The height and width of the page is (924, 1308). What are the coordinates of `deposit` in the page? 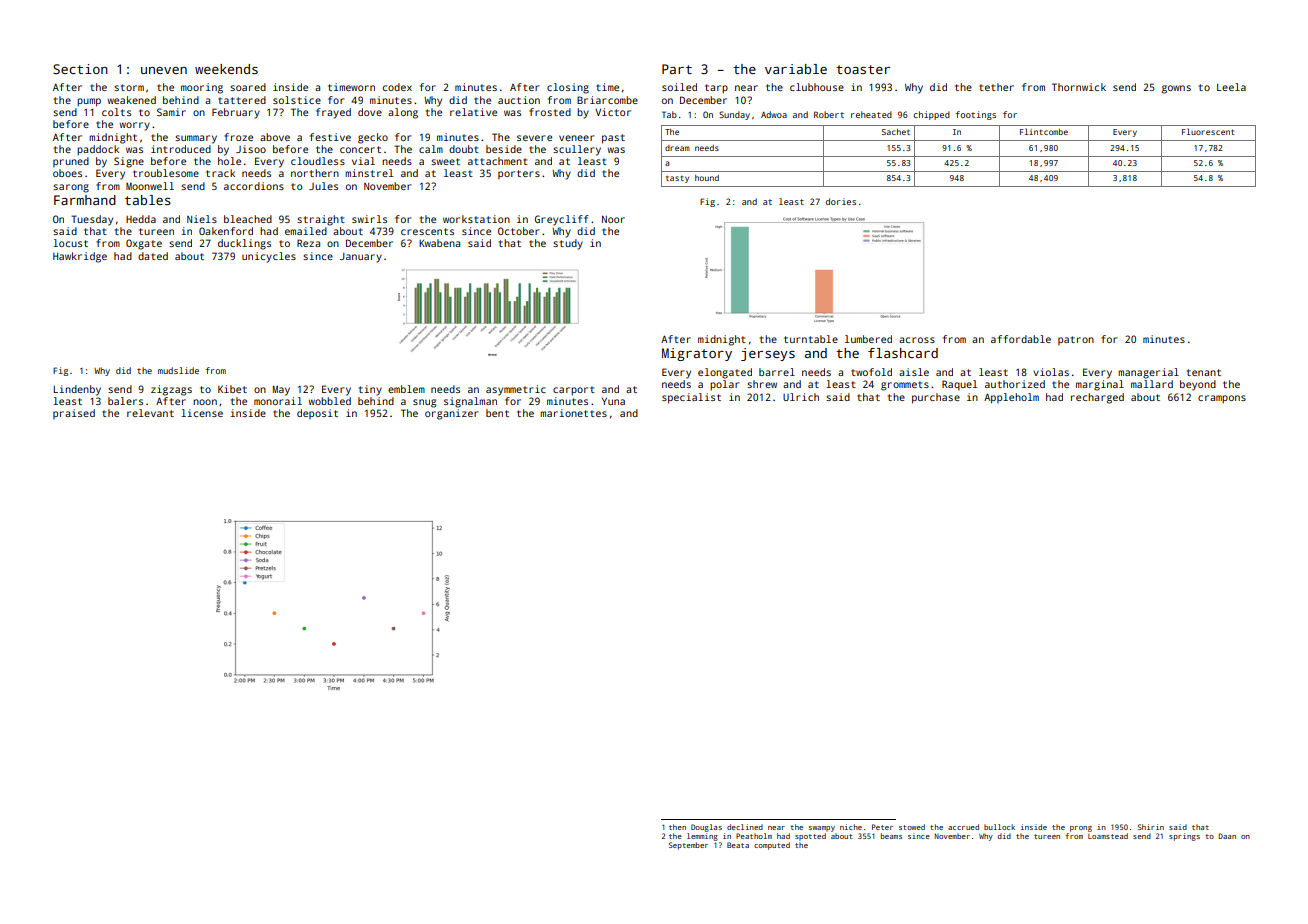 It's located at (317, 414).
